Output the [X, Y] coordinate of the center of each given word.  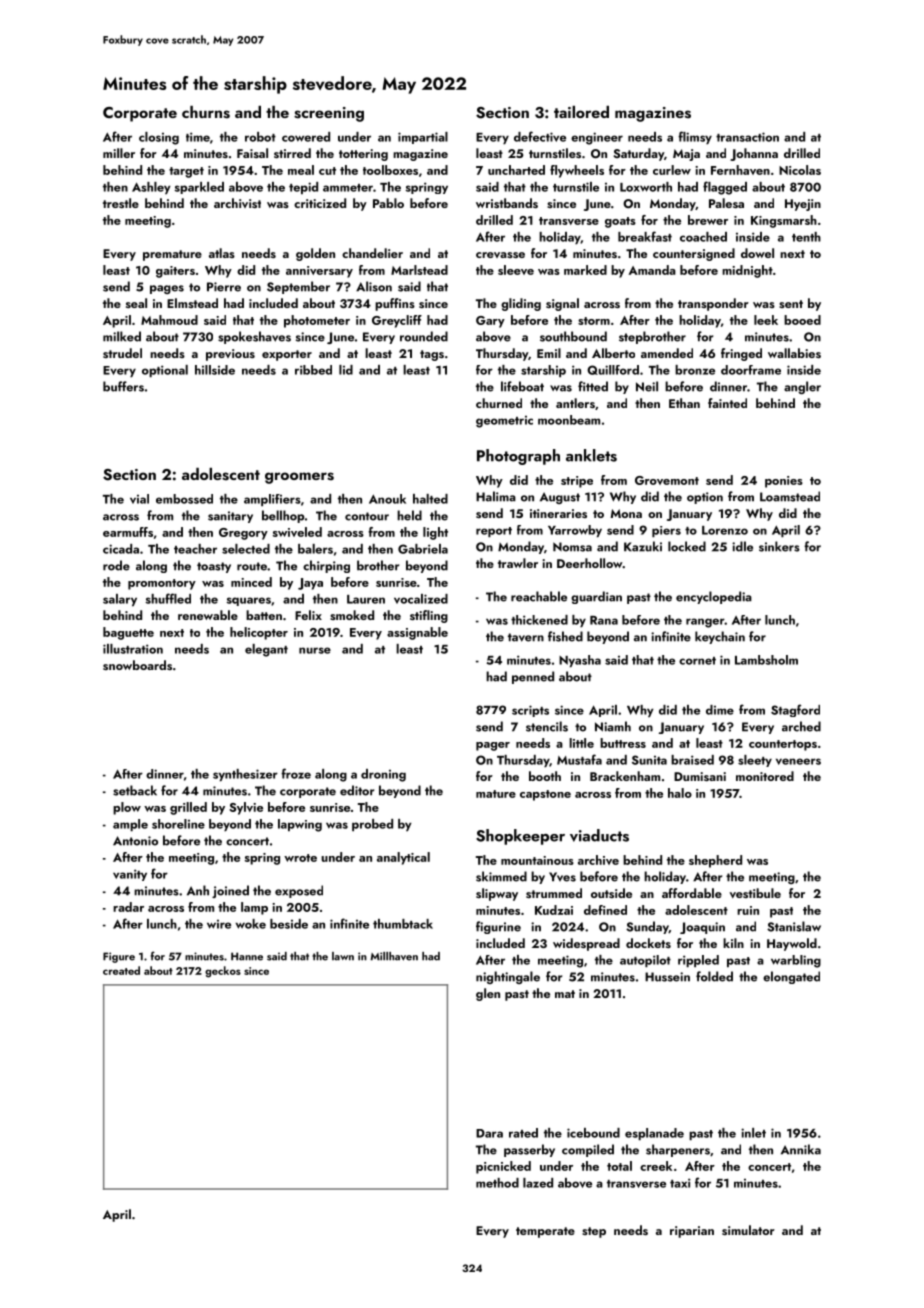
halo [680, 793]
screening [329, 114]
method [497, 1183]
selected [246, 549]
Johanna [754, 154]
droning [383, 775]
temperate [545, 1232]
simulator [748, 1230]
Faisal [252, 153]
